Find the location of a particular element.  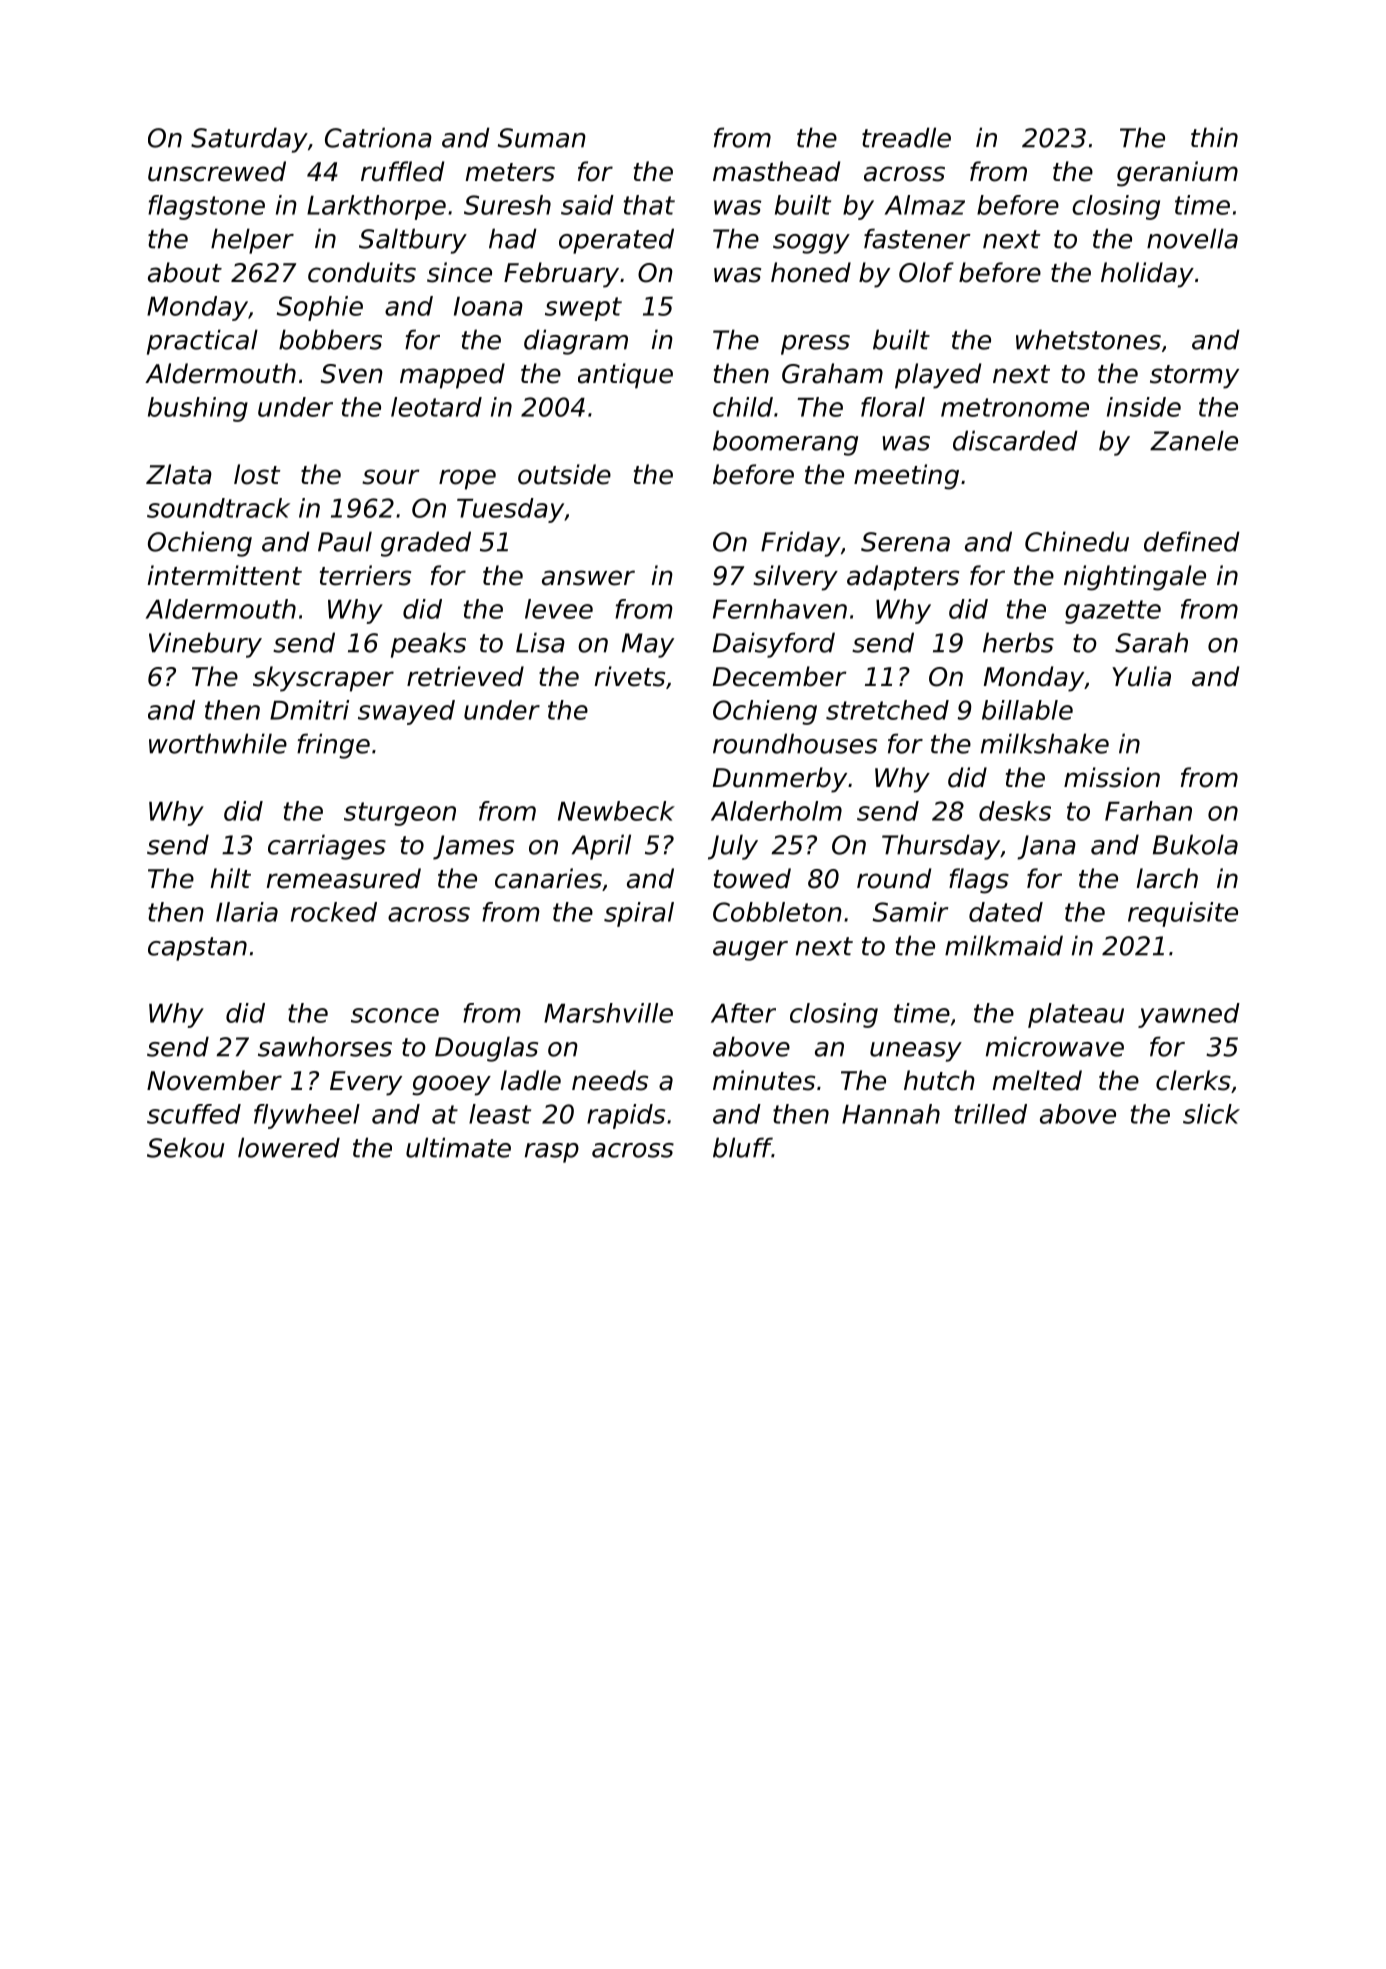

rasp is located at coordinates (552, 1153).
